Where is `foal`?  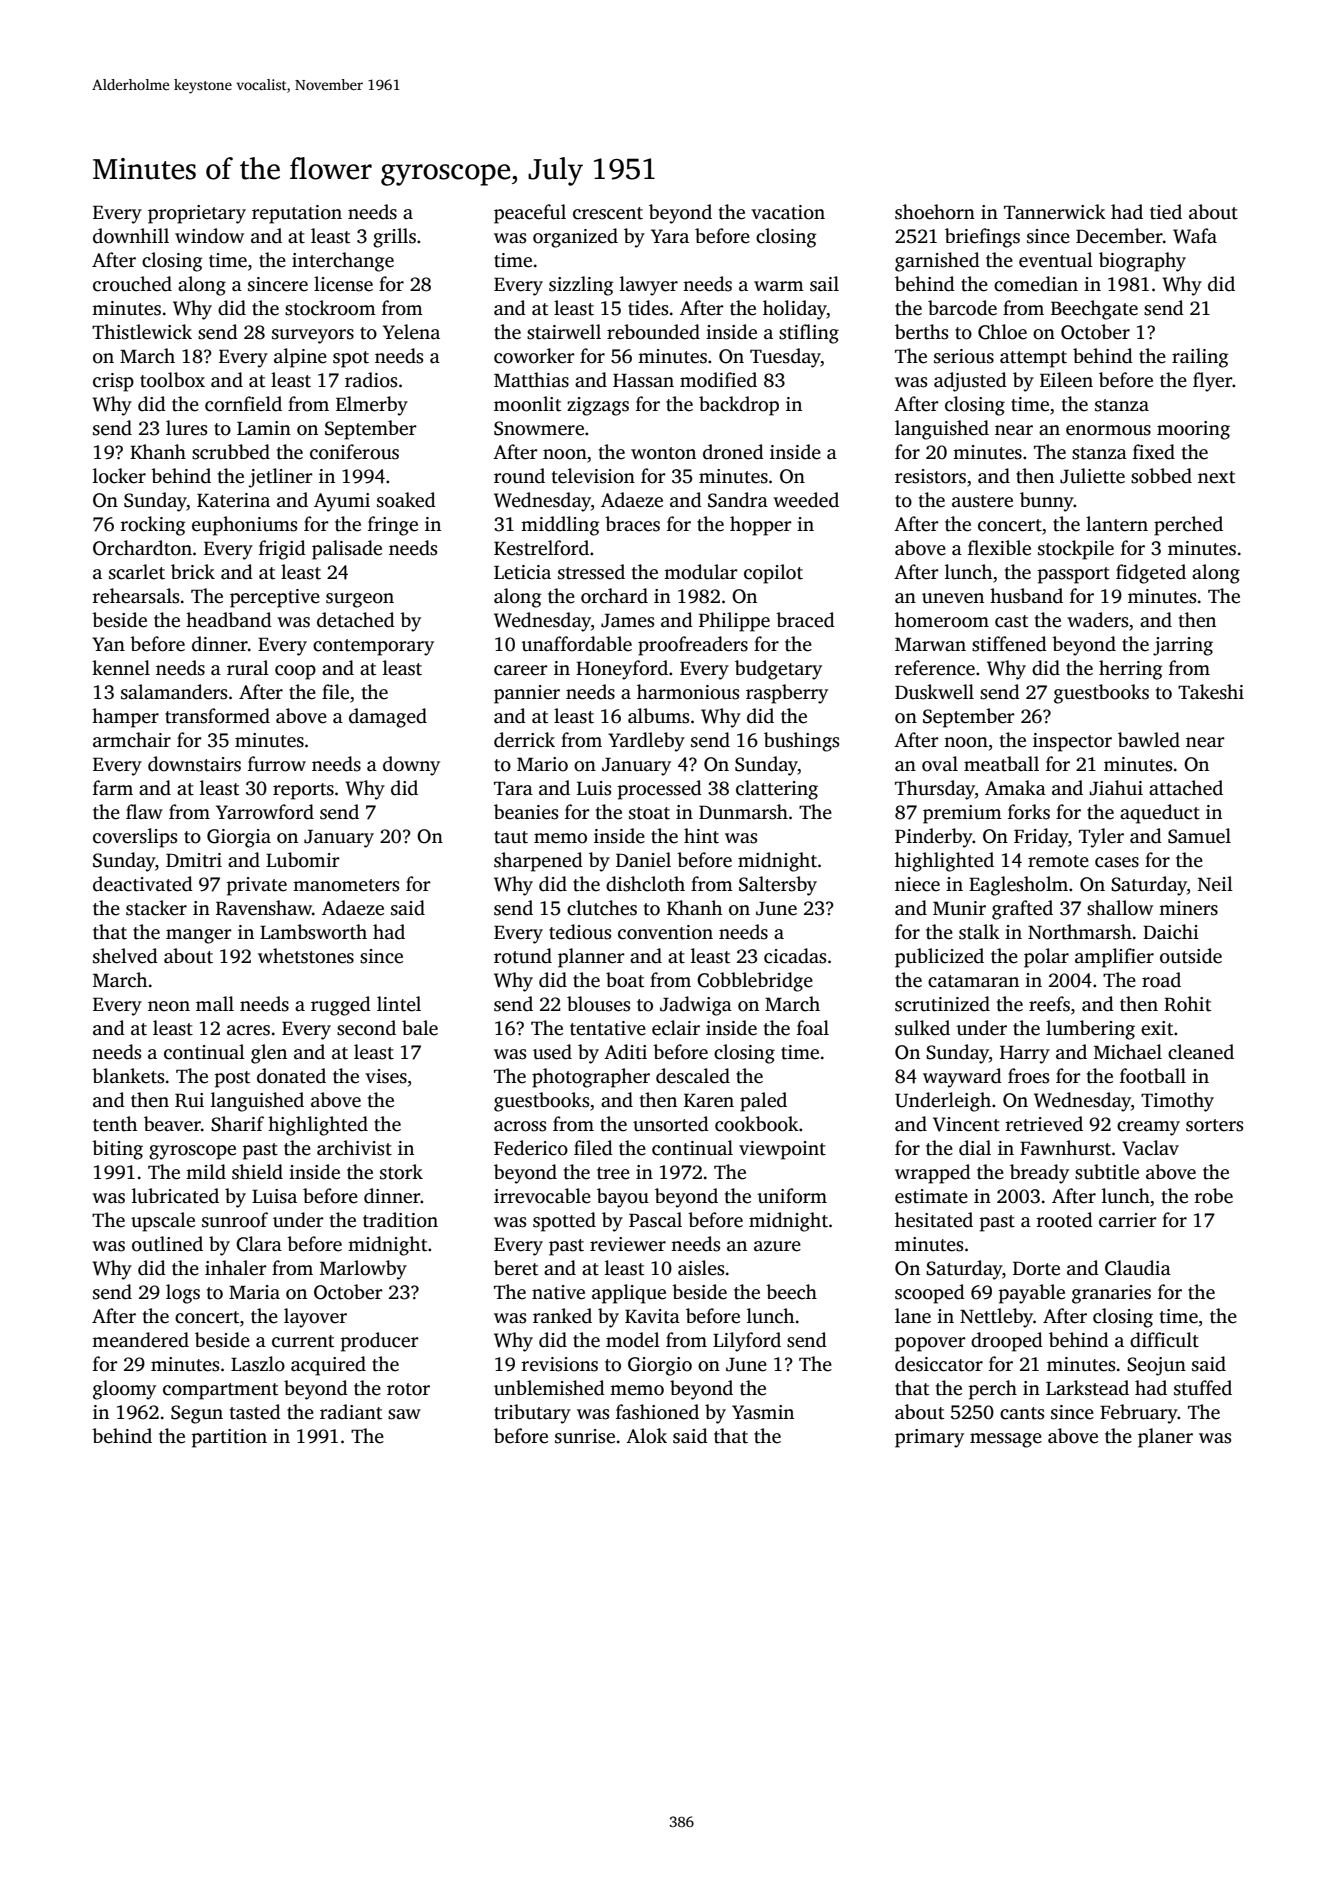
foal is located at coordinates (813, 1028).
